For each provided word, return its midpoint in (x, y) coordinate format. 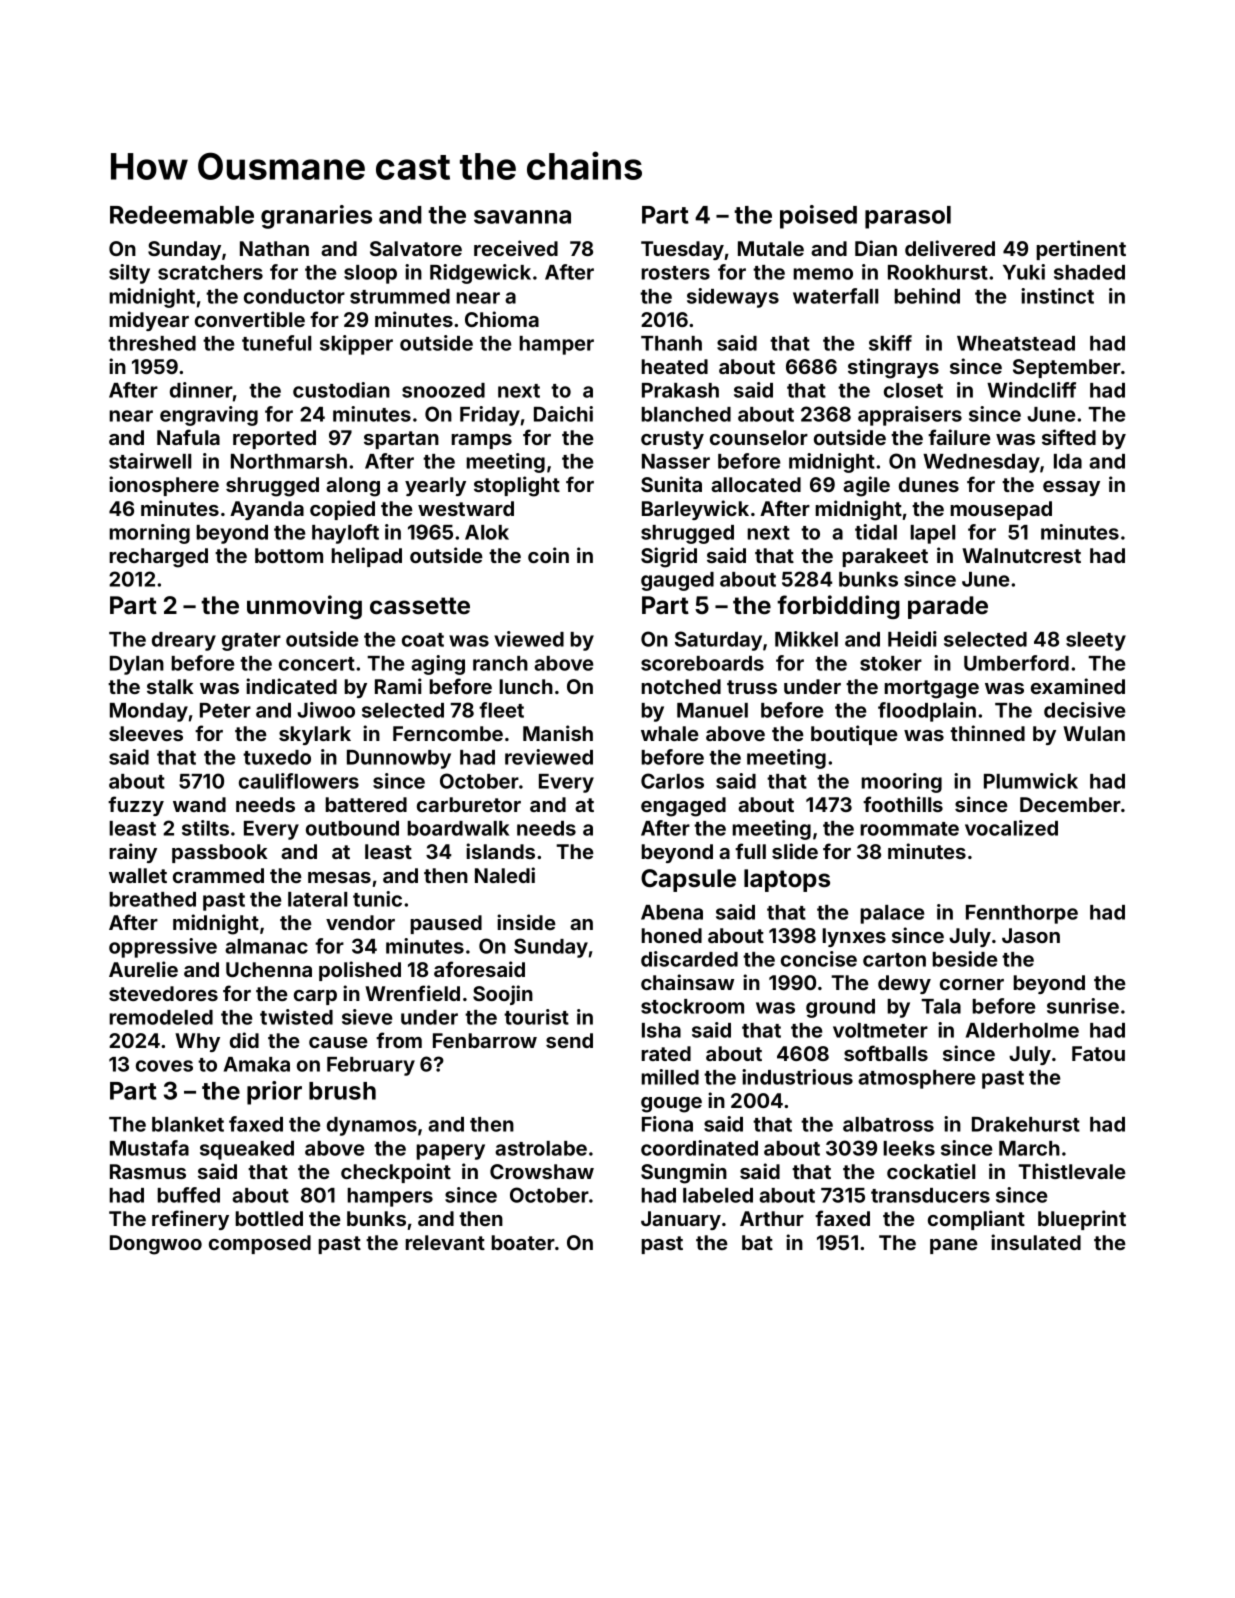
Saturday (718, 641)
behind (927, 296)
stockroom (692, 1006)
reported (274, 439)
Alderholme (1022, 1030)
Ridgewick (480, 274)
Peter (225, 710)
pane (954, 1246)
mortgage (932, 689)
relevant (445, 1242)
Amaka (257, 1064)
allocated (756, 484)
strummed (400, 296)
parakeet (885, 557)
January (681, 1220)
